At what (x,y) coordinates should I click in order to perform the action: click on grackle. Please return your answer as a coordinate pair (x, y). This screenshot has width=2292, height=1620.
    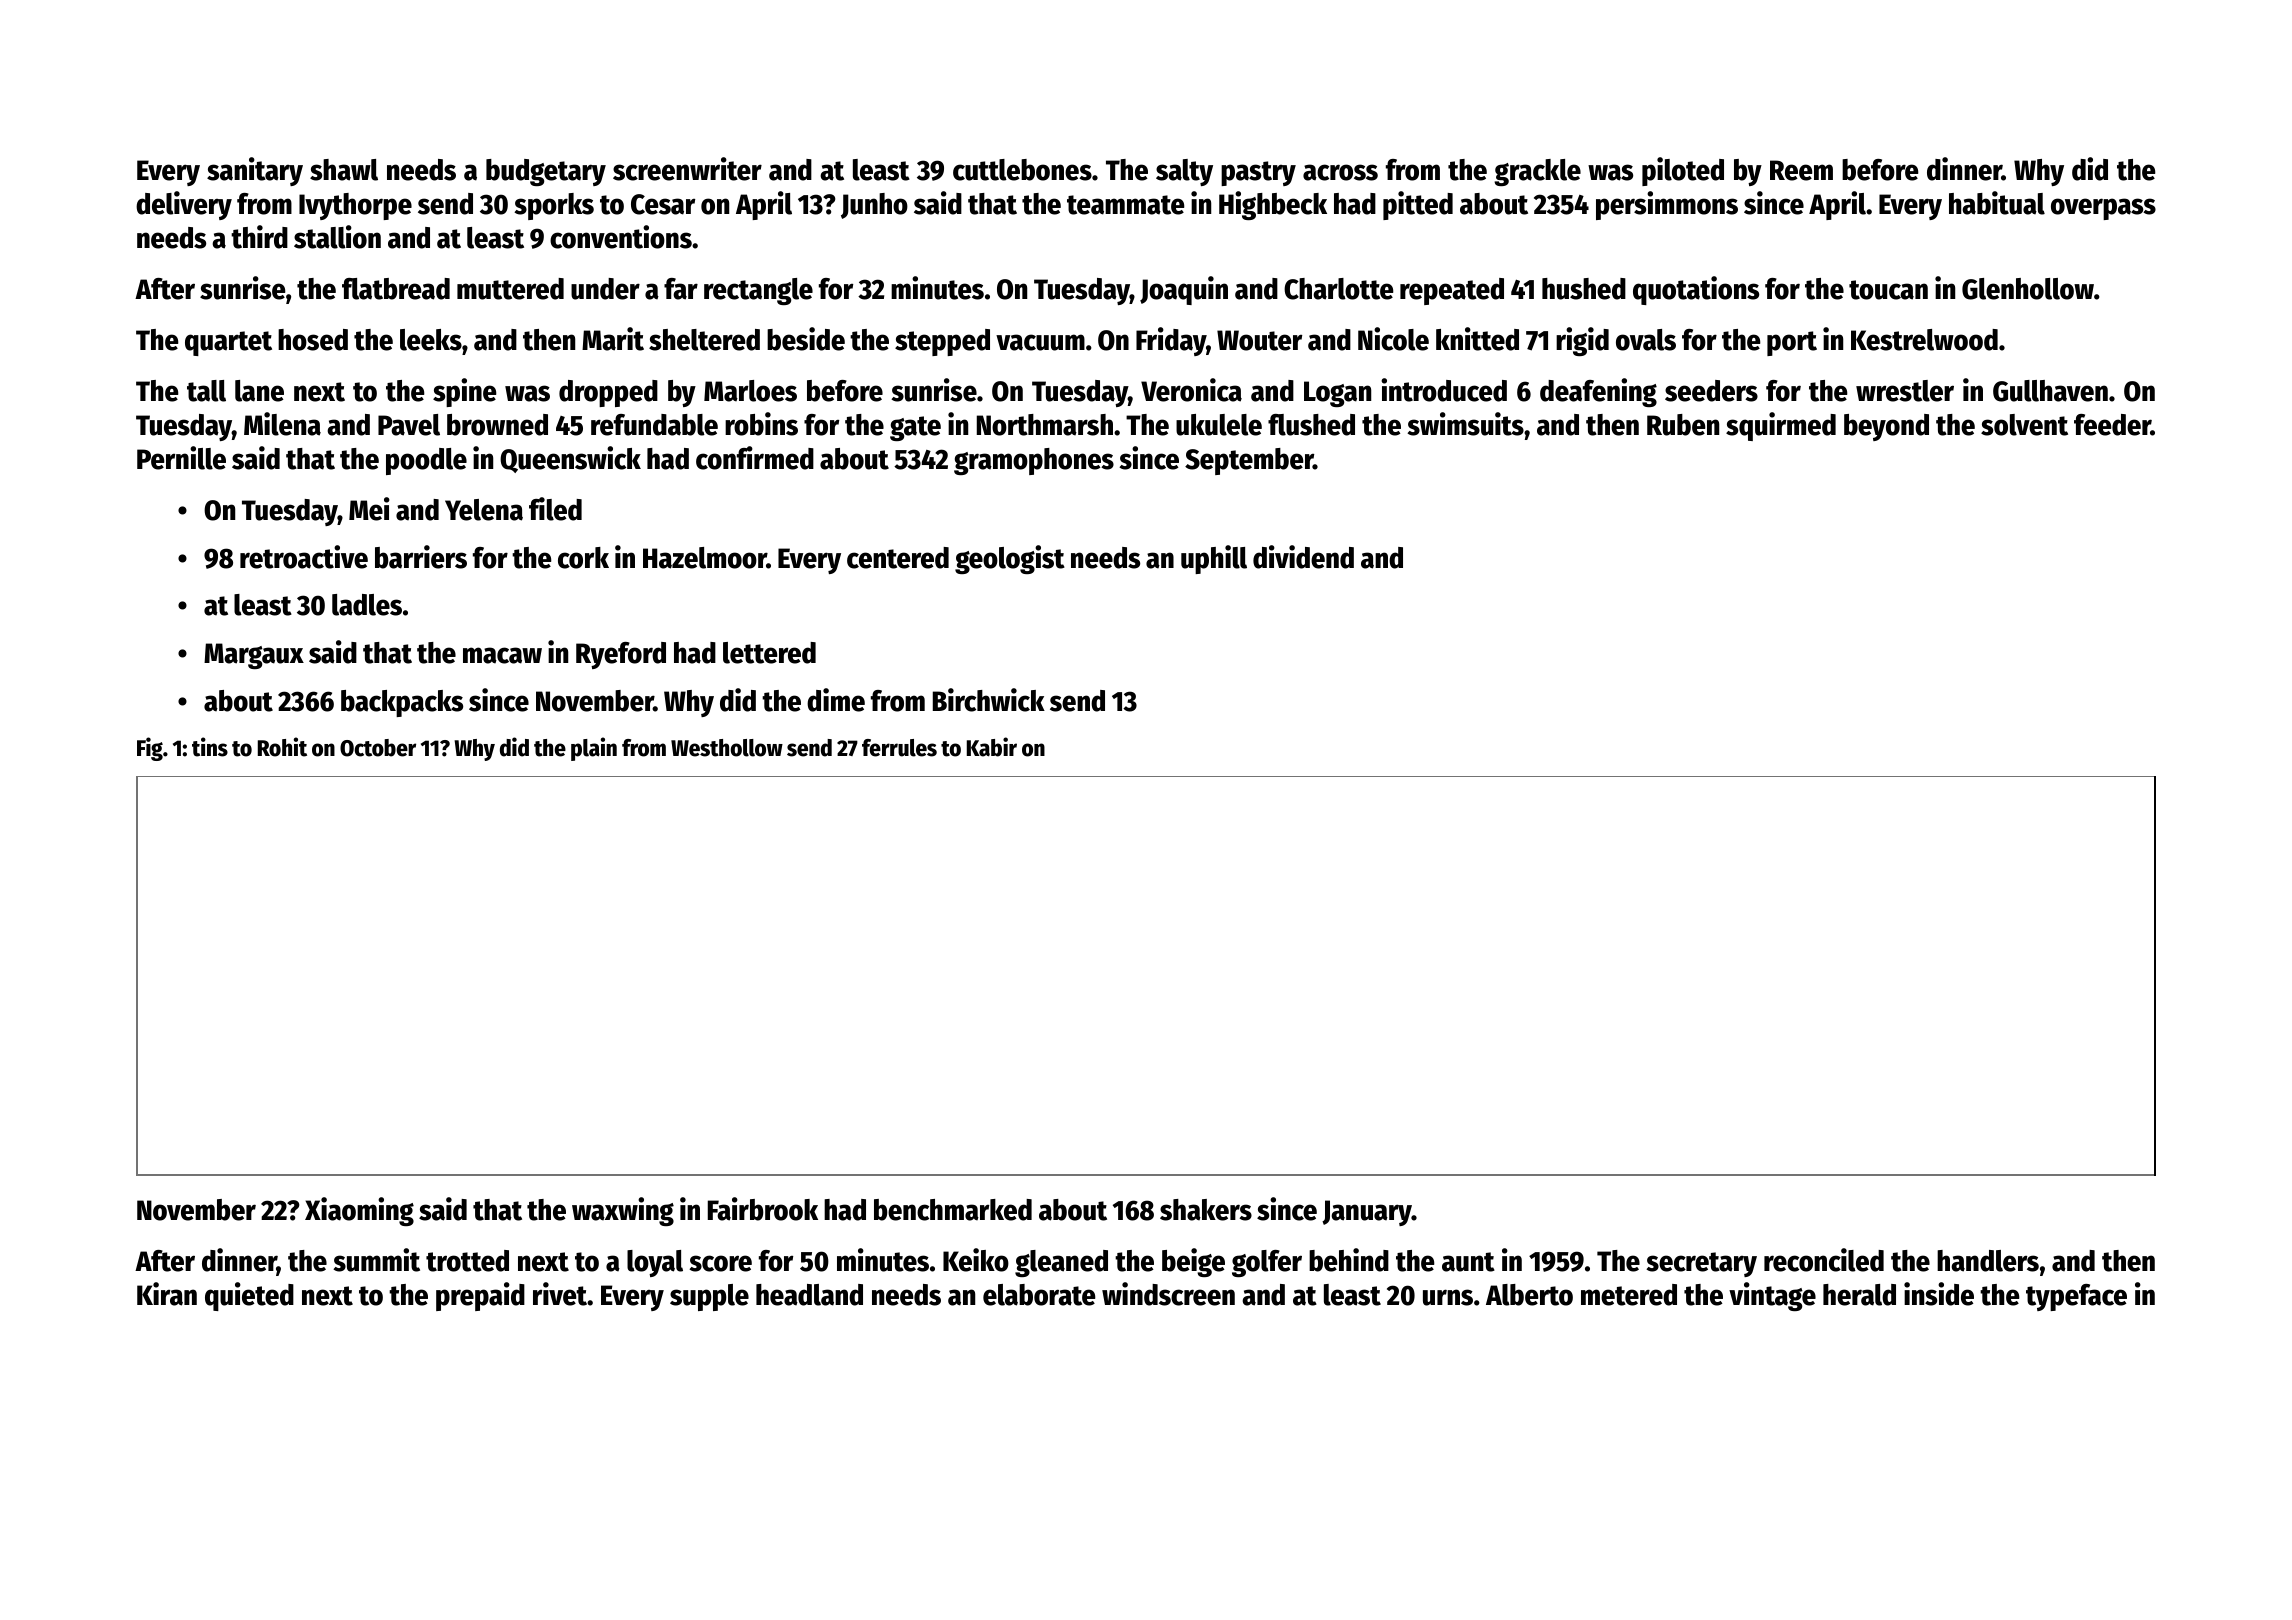
    Looking at the image, I should click on (1537, 172).
